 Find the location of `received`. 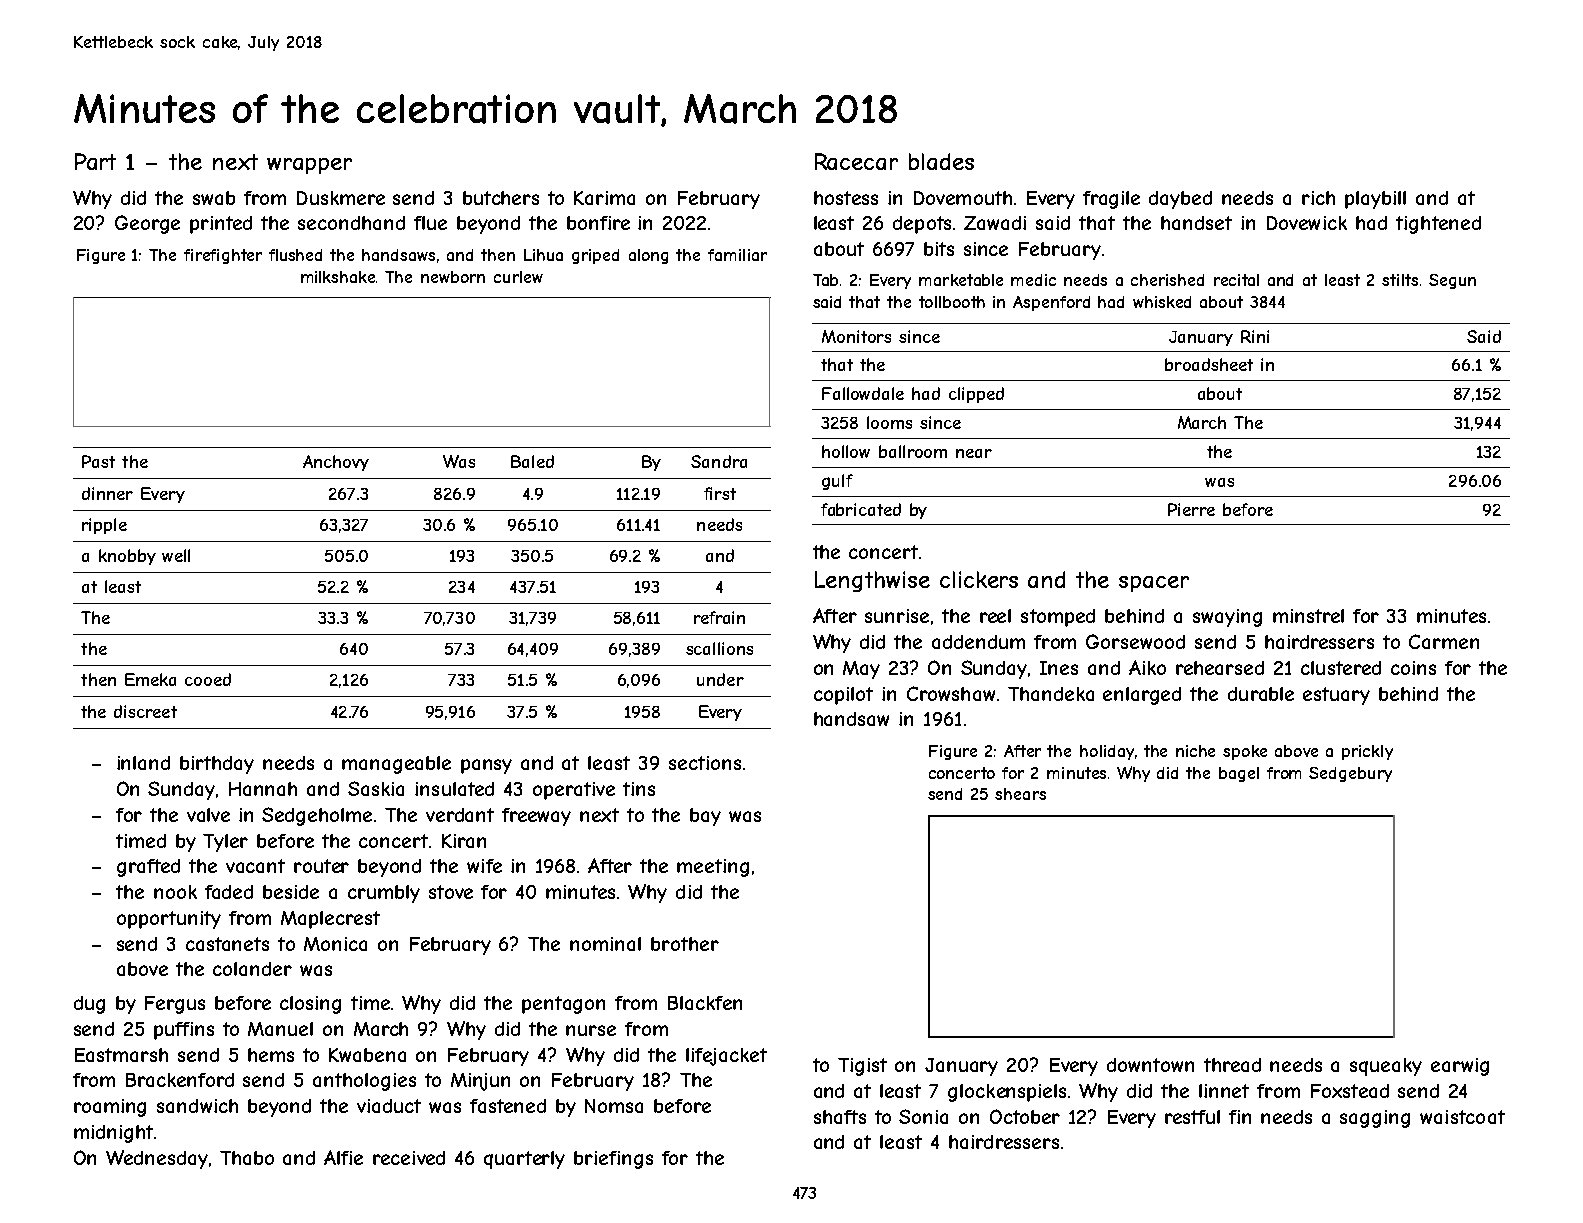

received is located at coordinates (409, 1158).
